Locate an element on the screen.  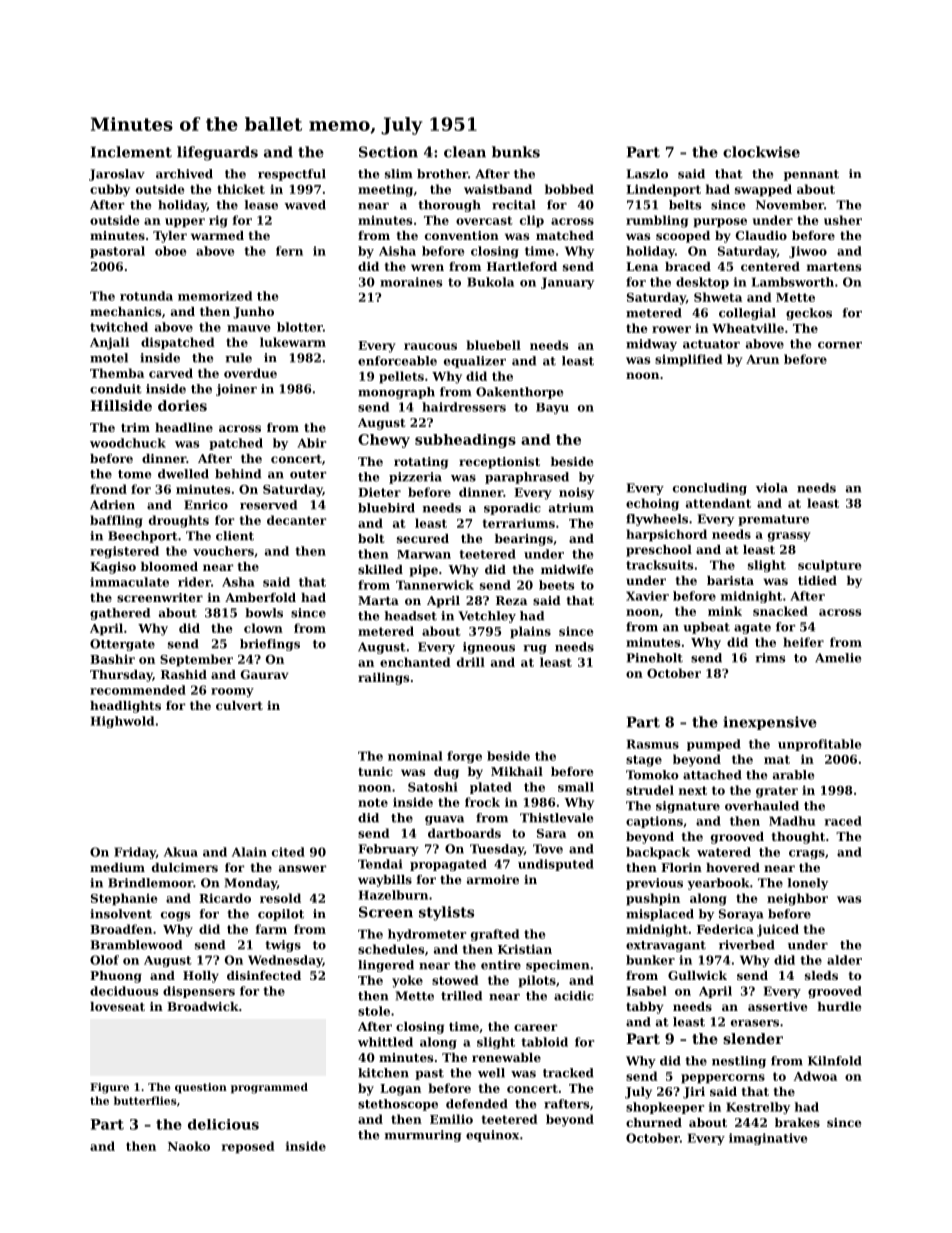
vouchers is located at coordinates (223, 551).
